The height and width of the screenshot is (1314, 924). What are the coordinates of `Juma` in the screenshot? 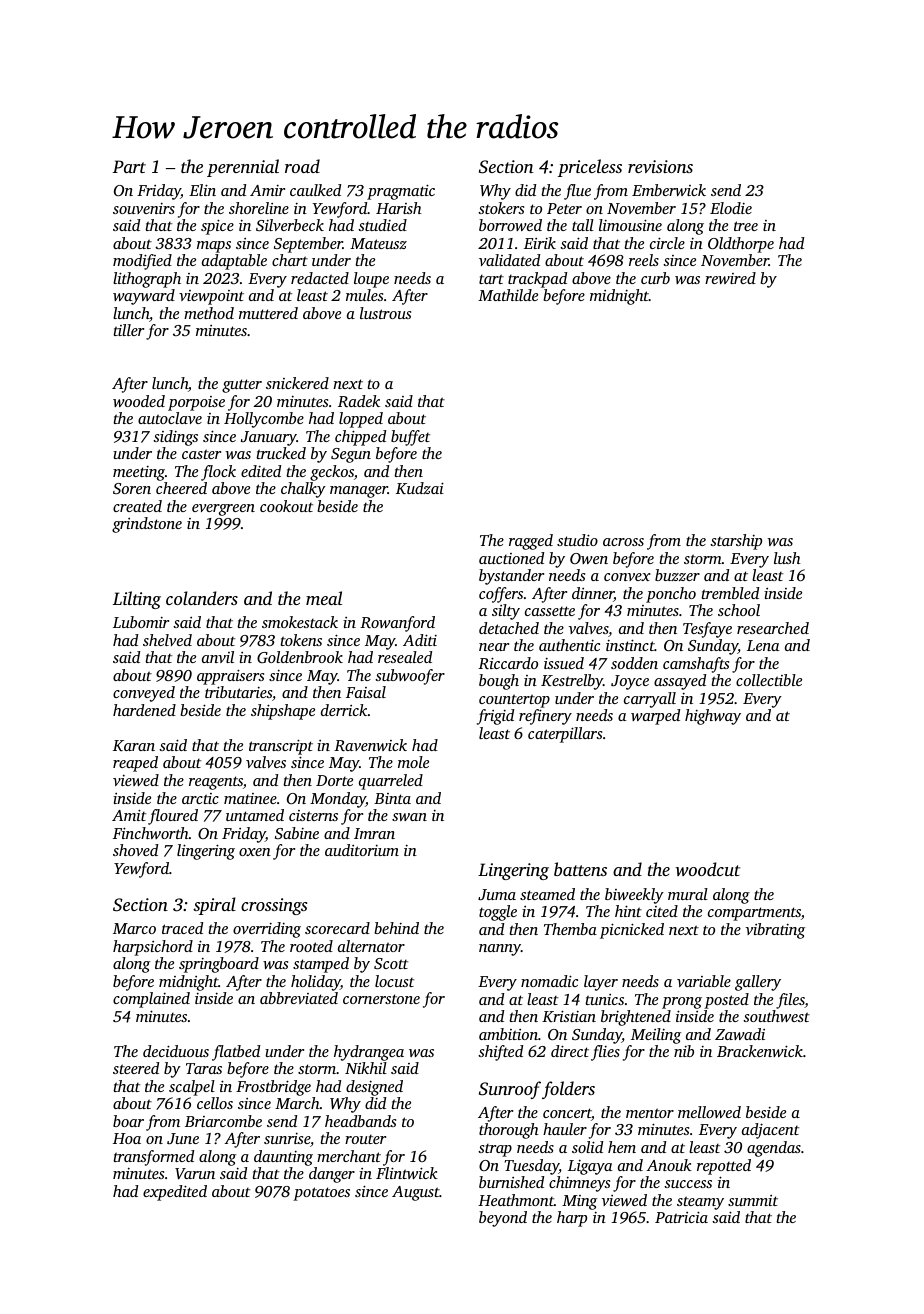 It's located at (497, 894).
